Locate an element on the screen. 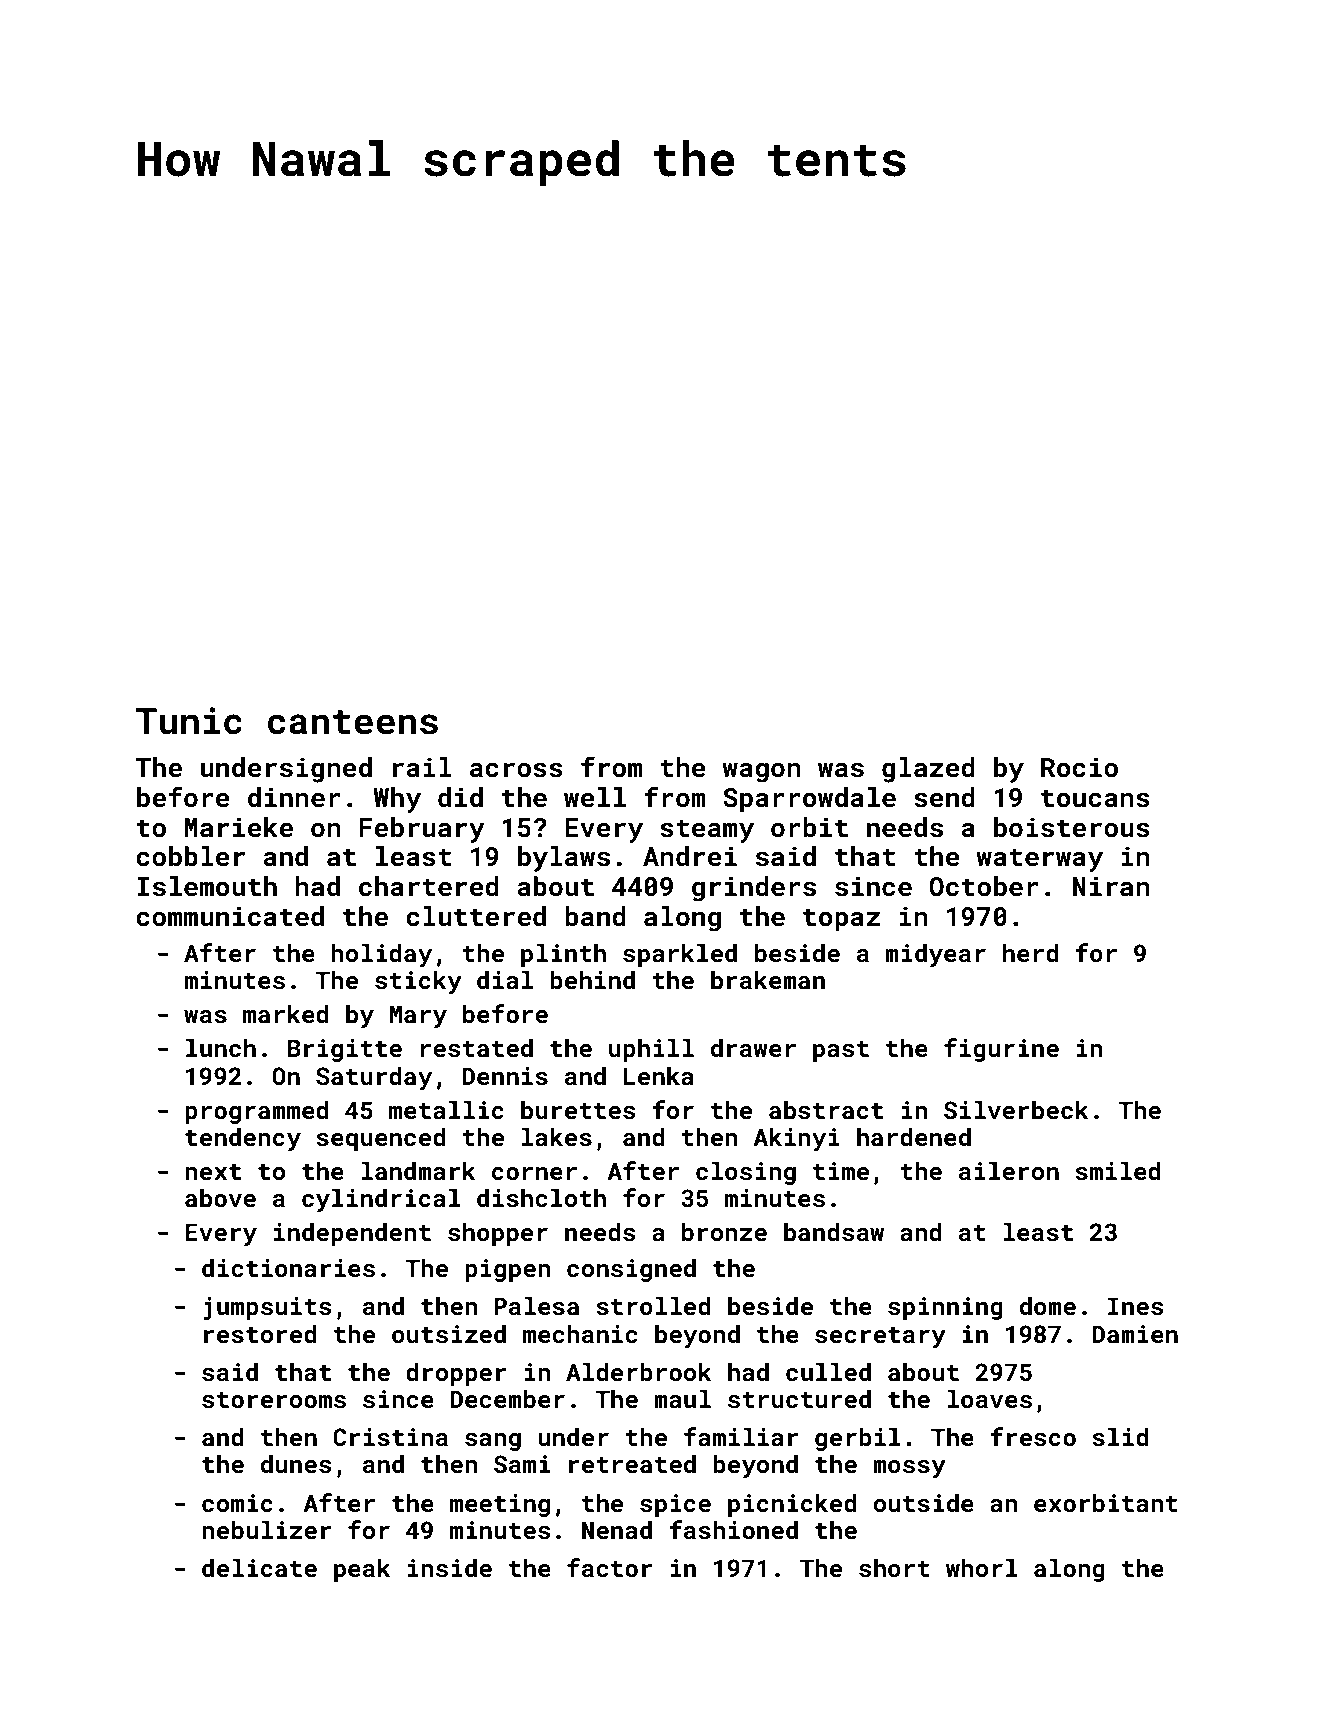 The width and height of the screenshot is (1321, 1710). lunch is located at coordinates (221, 1048).
